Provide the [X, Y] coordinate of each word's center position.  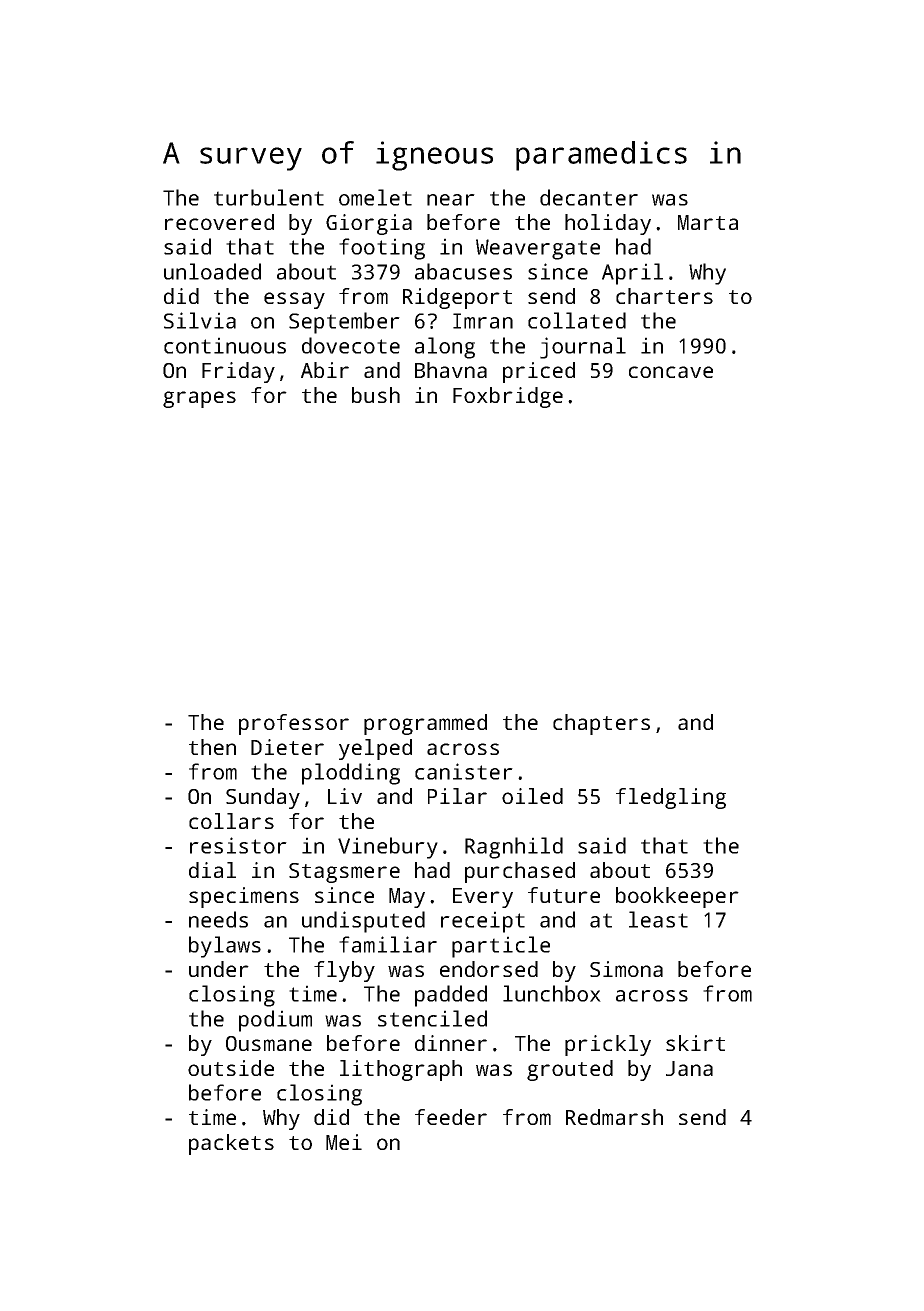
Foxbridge [508, 397]
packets [231, 1144]
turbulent [269, 197]
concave [671, 372]
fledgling [671, 798]
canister [464, 771]
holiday [608, 224]
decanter [589, 197]
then [212, 747]
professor [294, 724]
